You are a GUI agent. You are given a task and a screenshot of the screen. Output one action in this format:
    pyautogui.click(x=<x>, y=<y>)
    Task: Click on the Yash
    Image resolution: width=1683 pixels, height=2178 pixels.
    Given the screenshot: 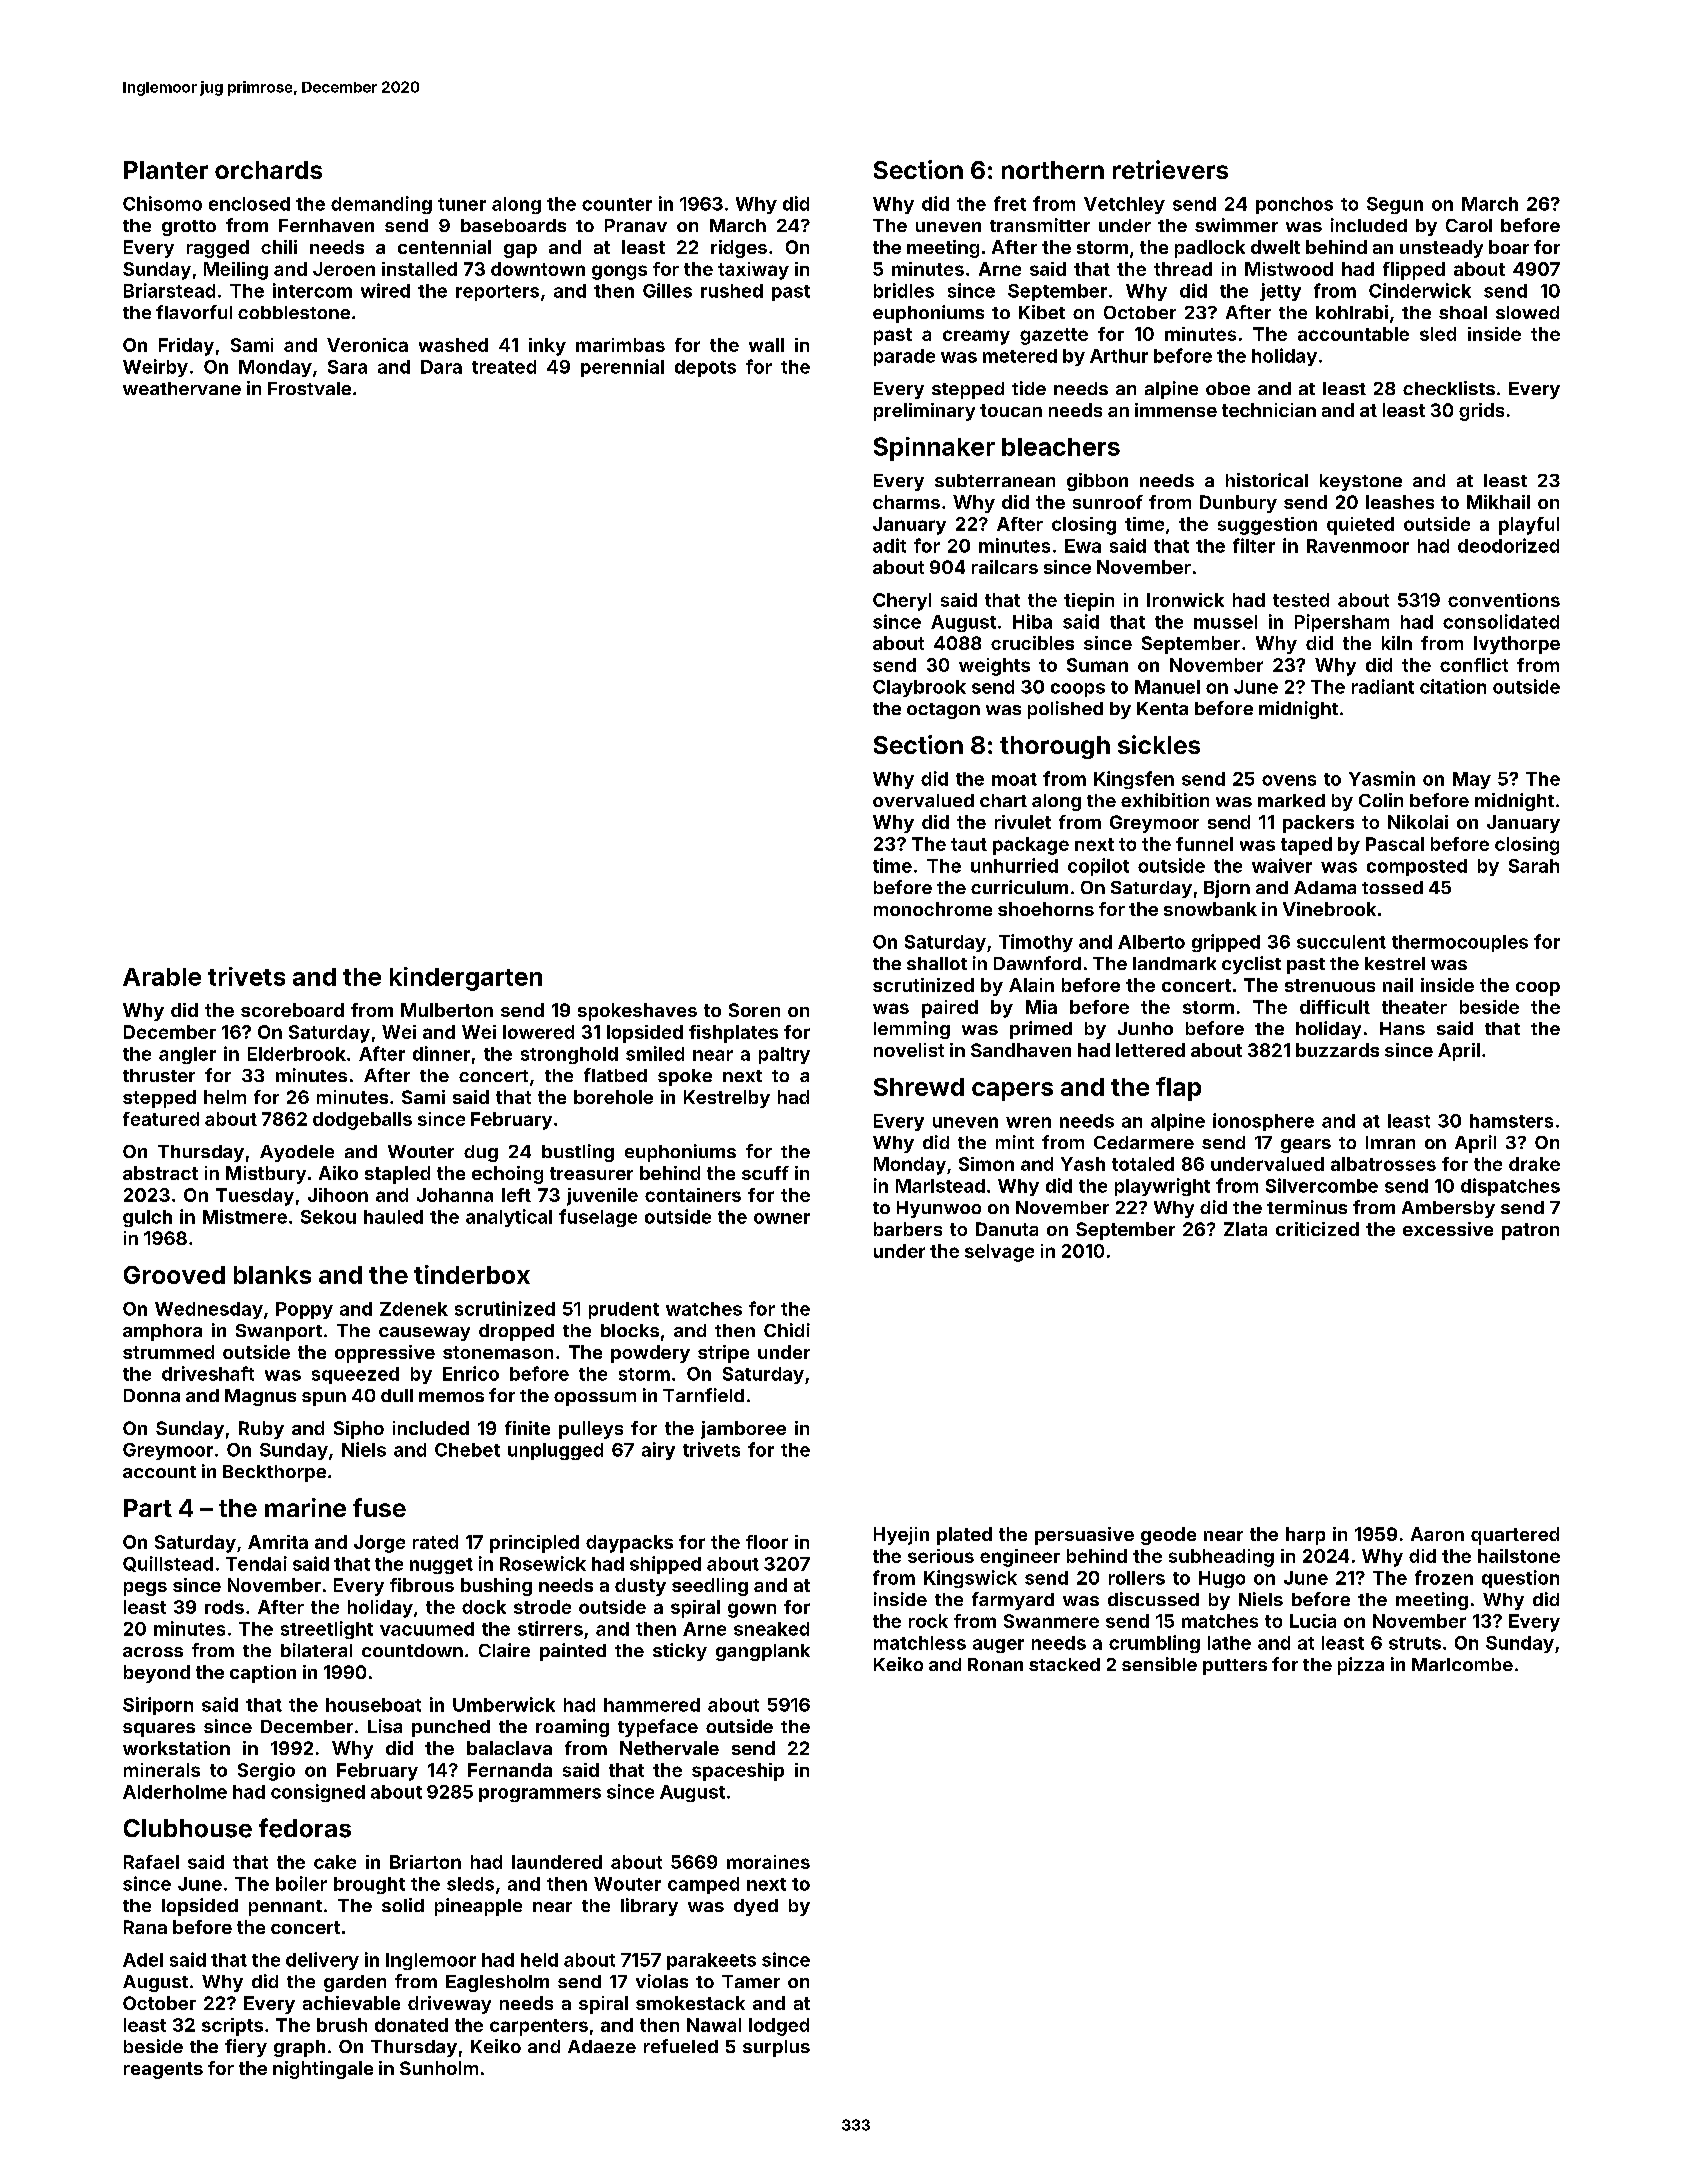 What is the action you would take?
    pyautogui.click(x=1083, y=1164)
